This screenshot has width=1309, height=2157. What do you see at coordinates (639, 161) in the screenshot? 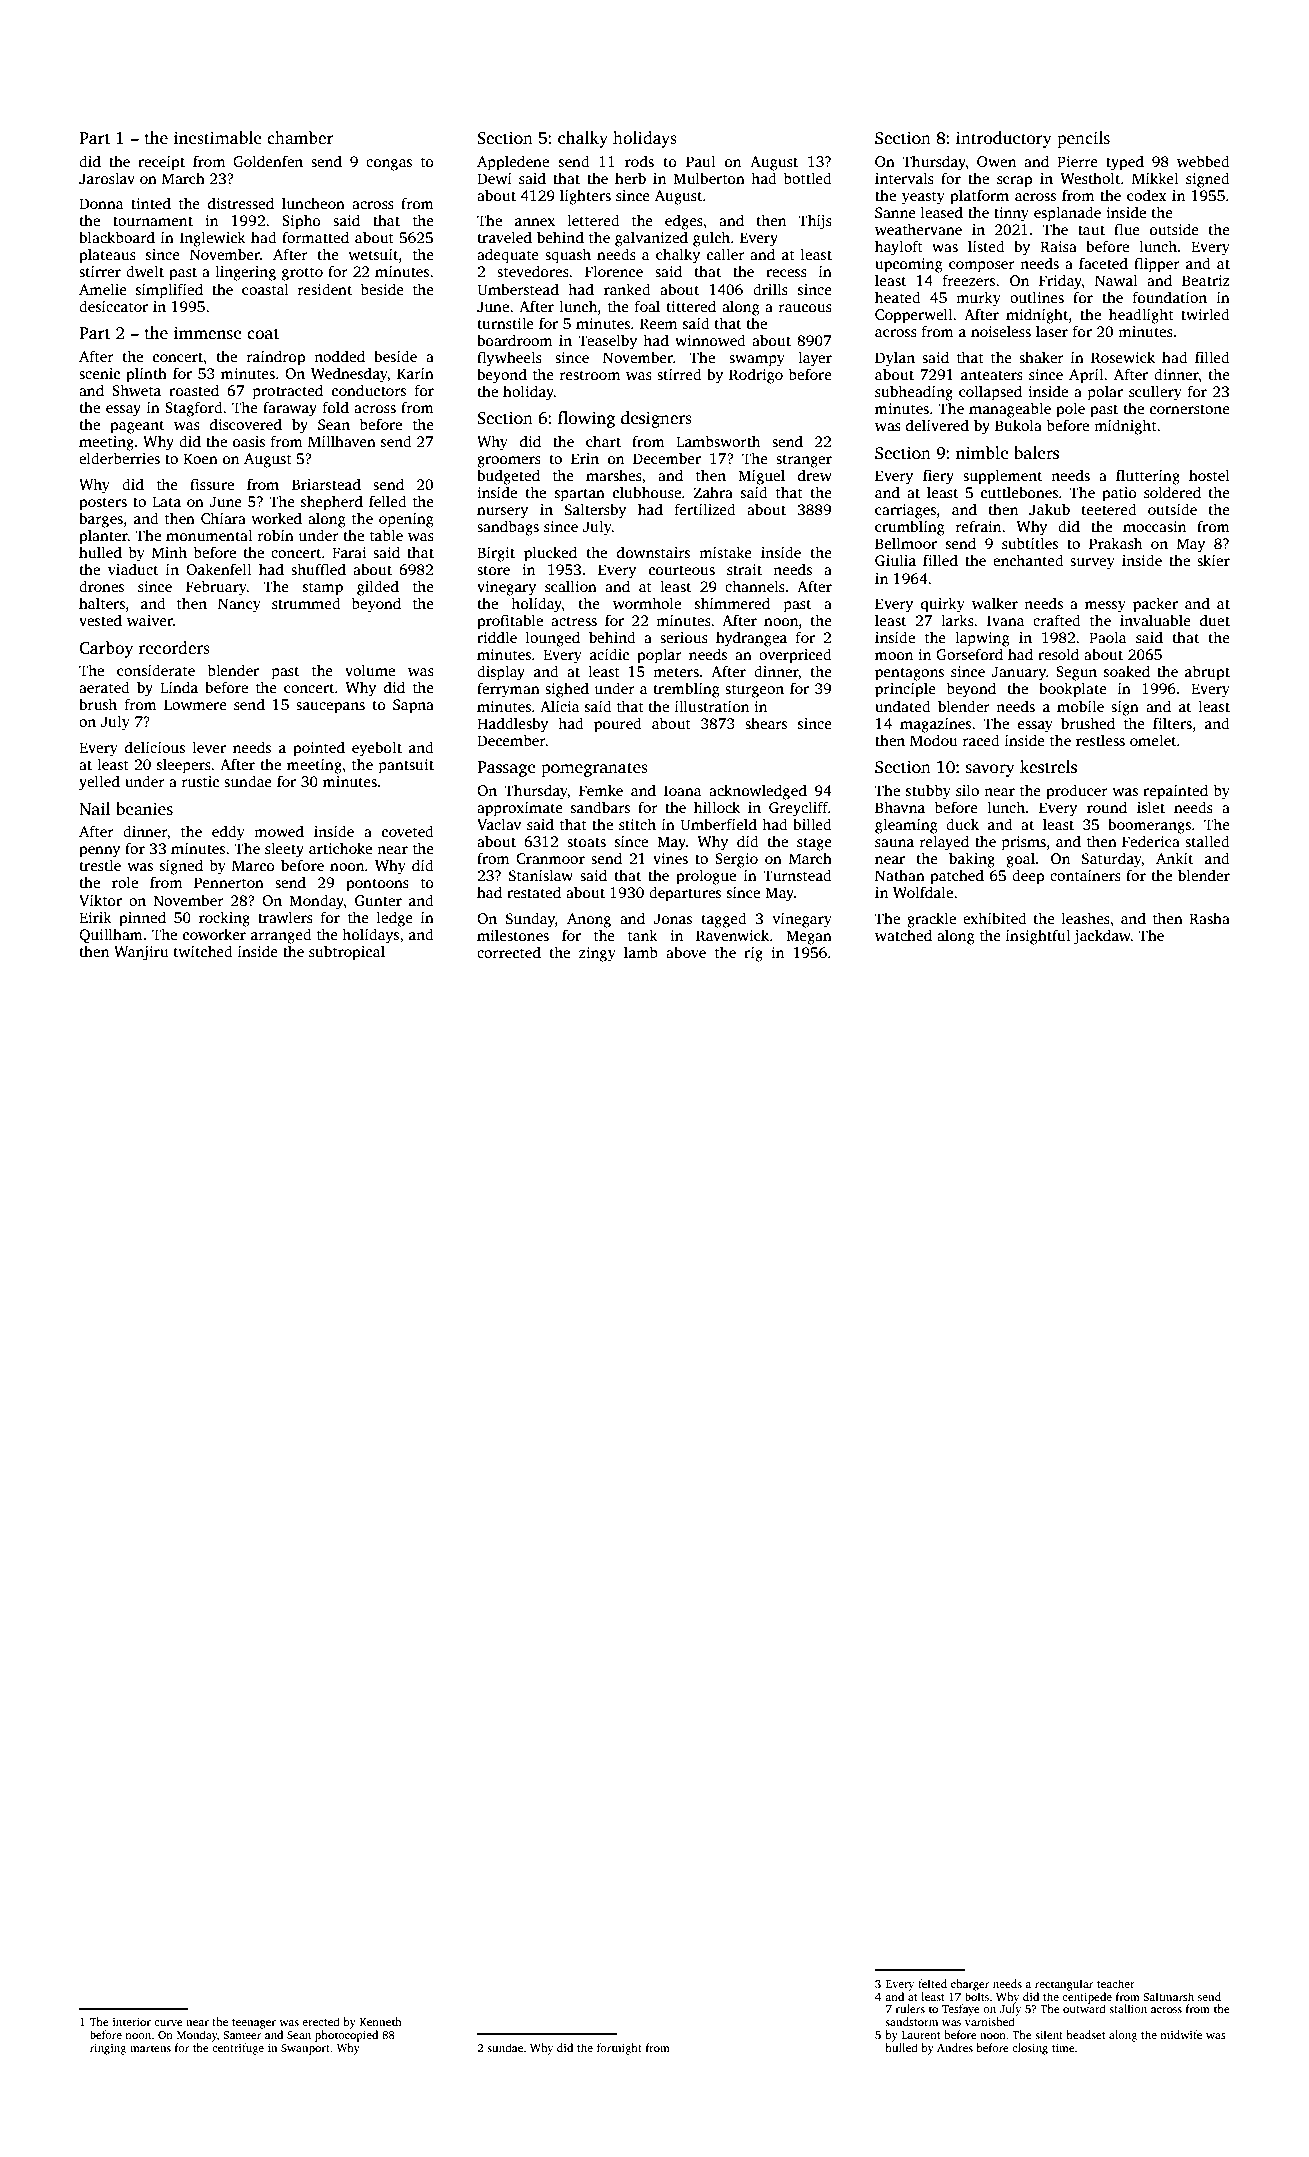
I see `rods` at bounding box center [639, 161].
